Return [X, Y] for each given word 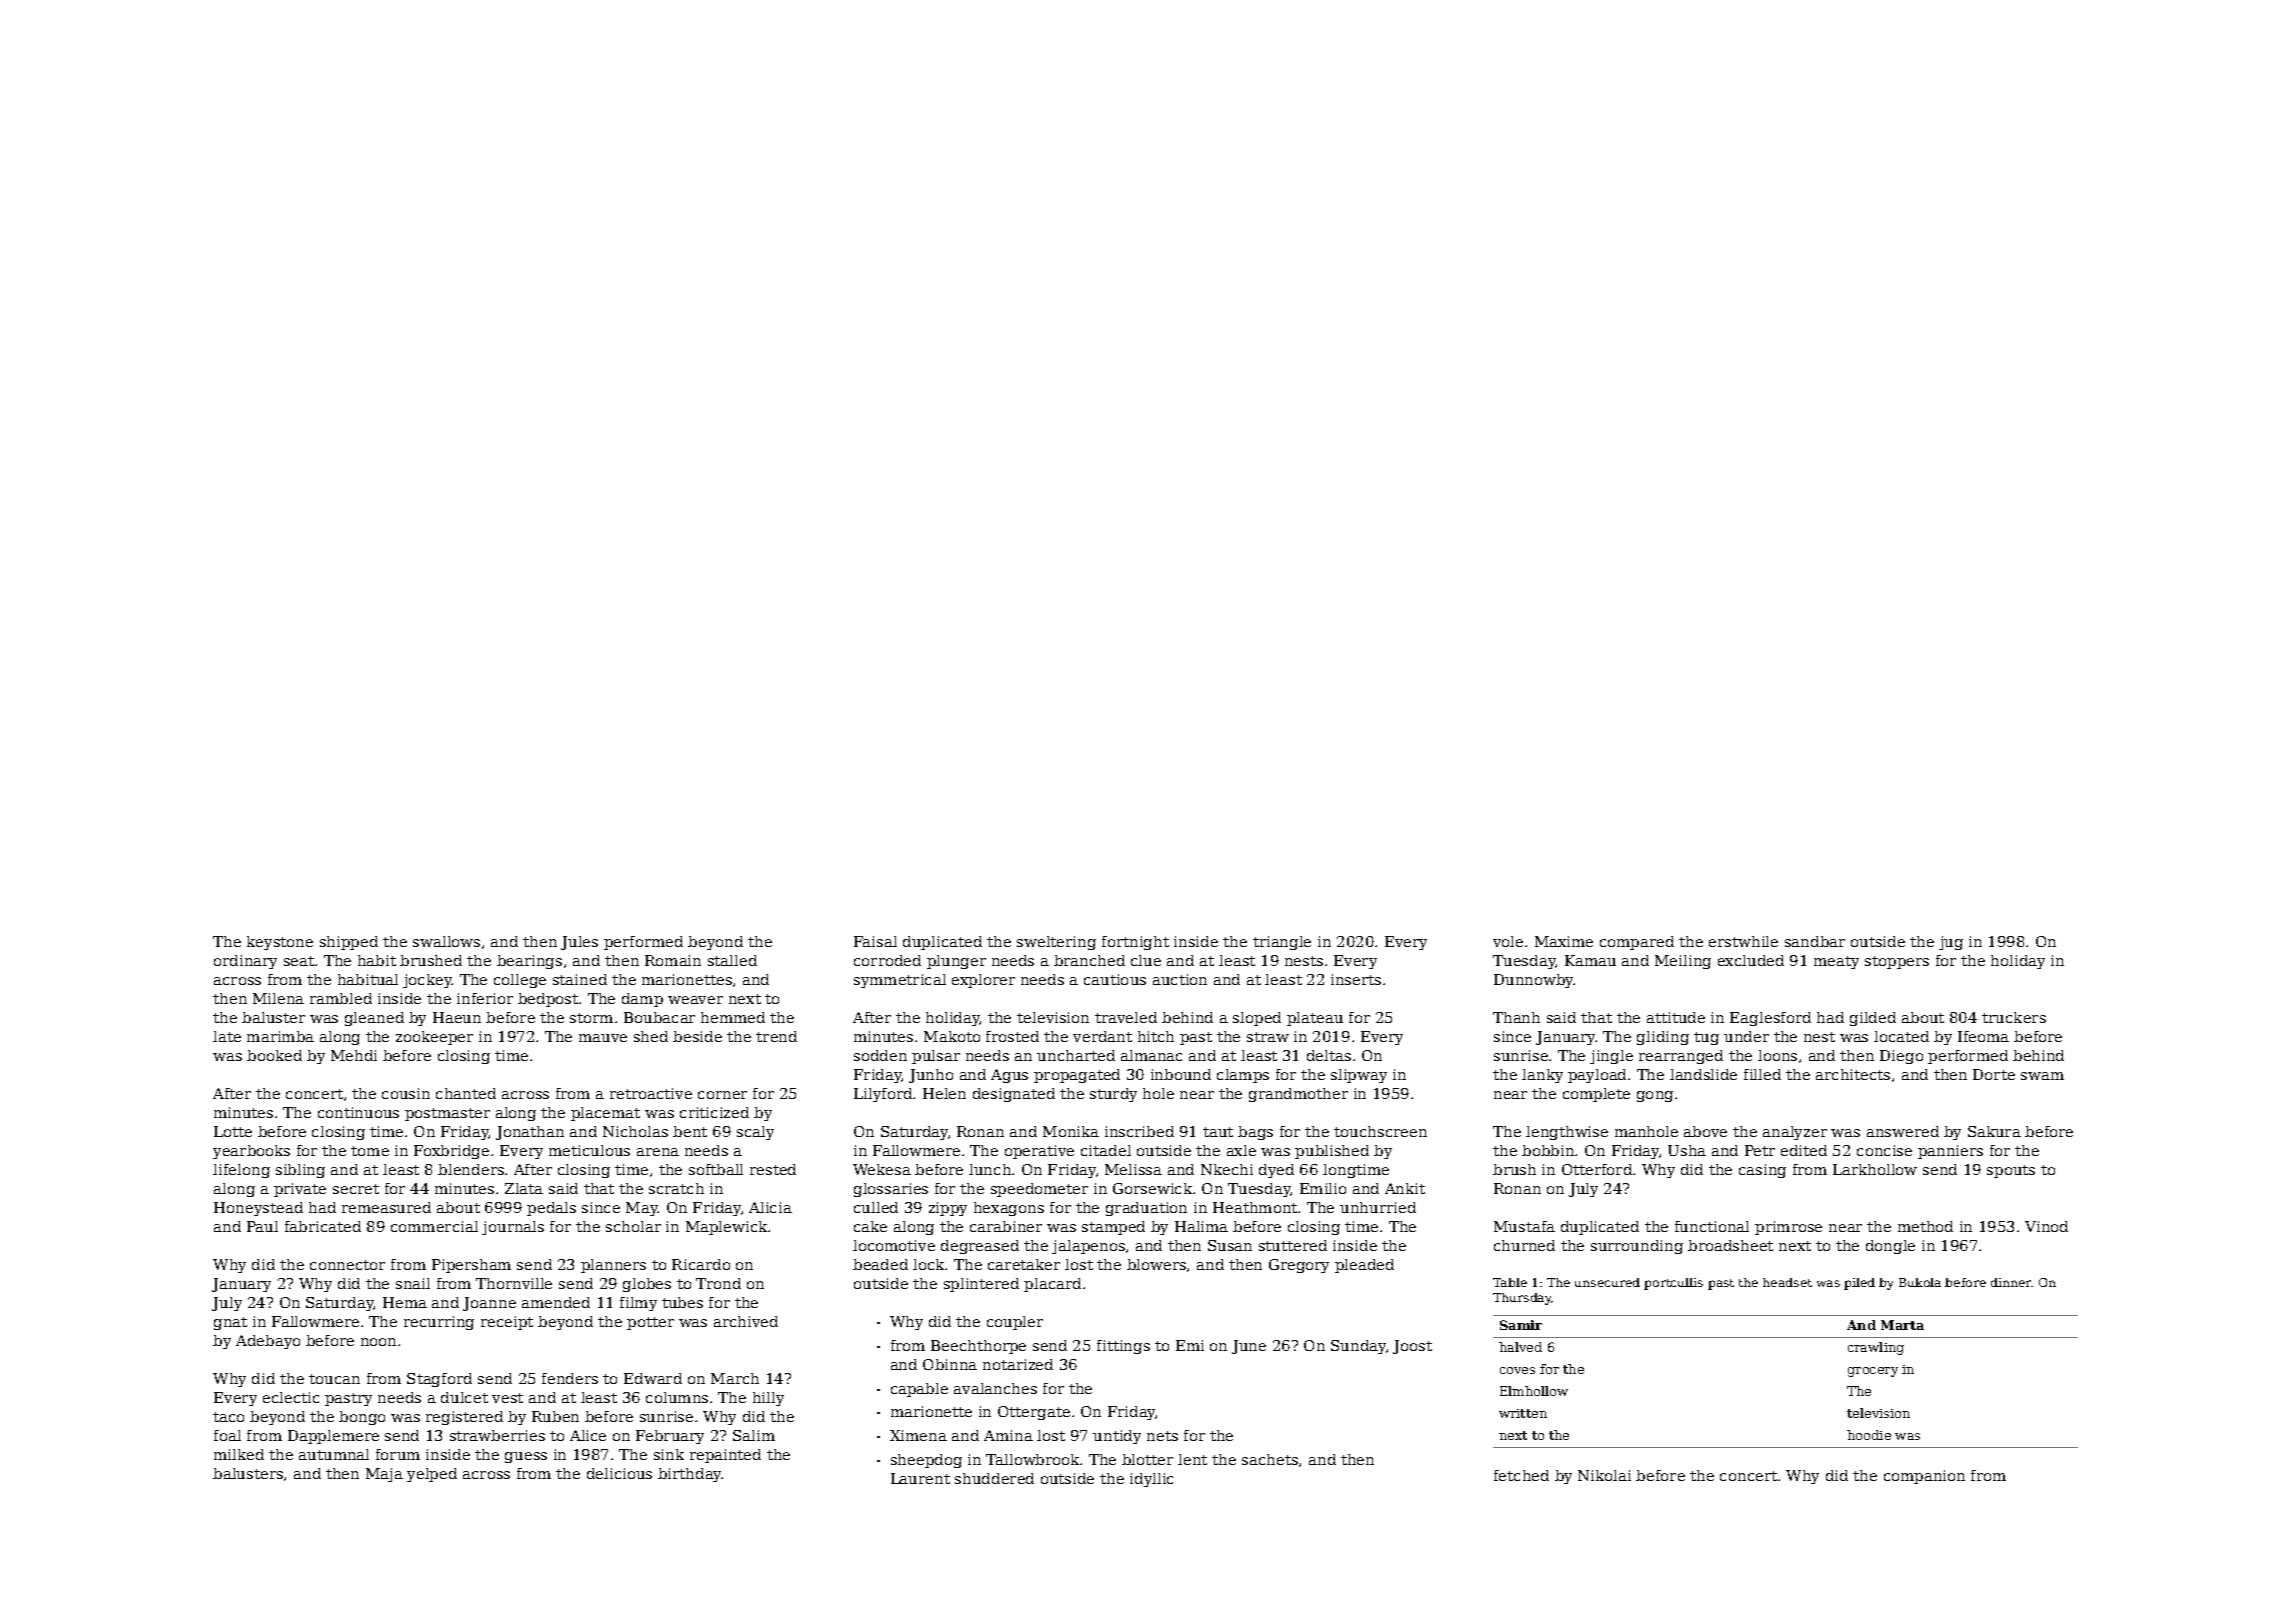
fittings [1123, 1347]
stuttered [1293, 1245]
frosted [1012, 1036]
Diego [1901, 1057]
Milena [278, 998]
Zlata [524, 1188]
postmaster [447, 1114]
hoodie [1869, 1435]
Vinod [2046, 1226]
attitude [1676, 1017]
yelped [432, 1475]
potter [650, 1323]
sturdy [1113, 1095]
